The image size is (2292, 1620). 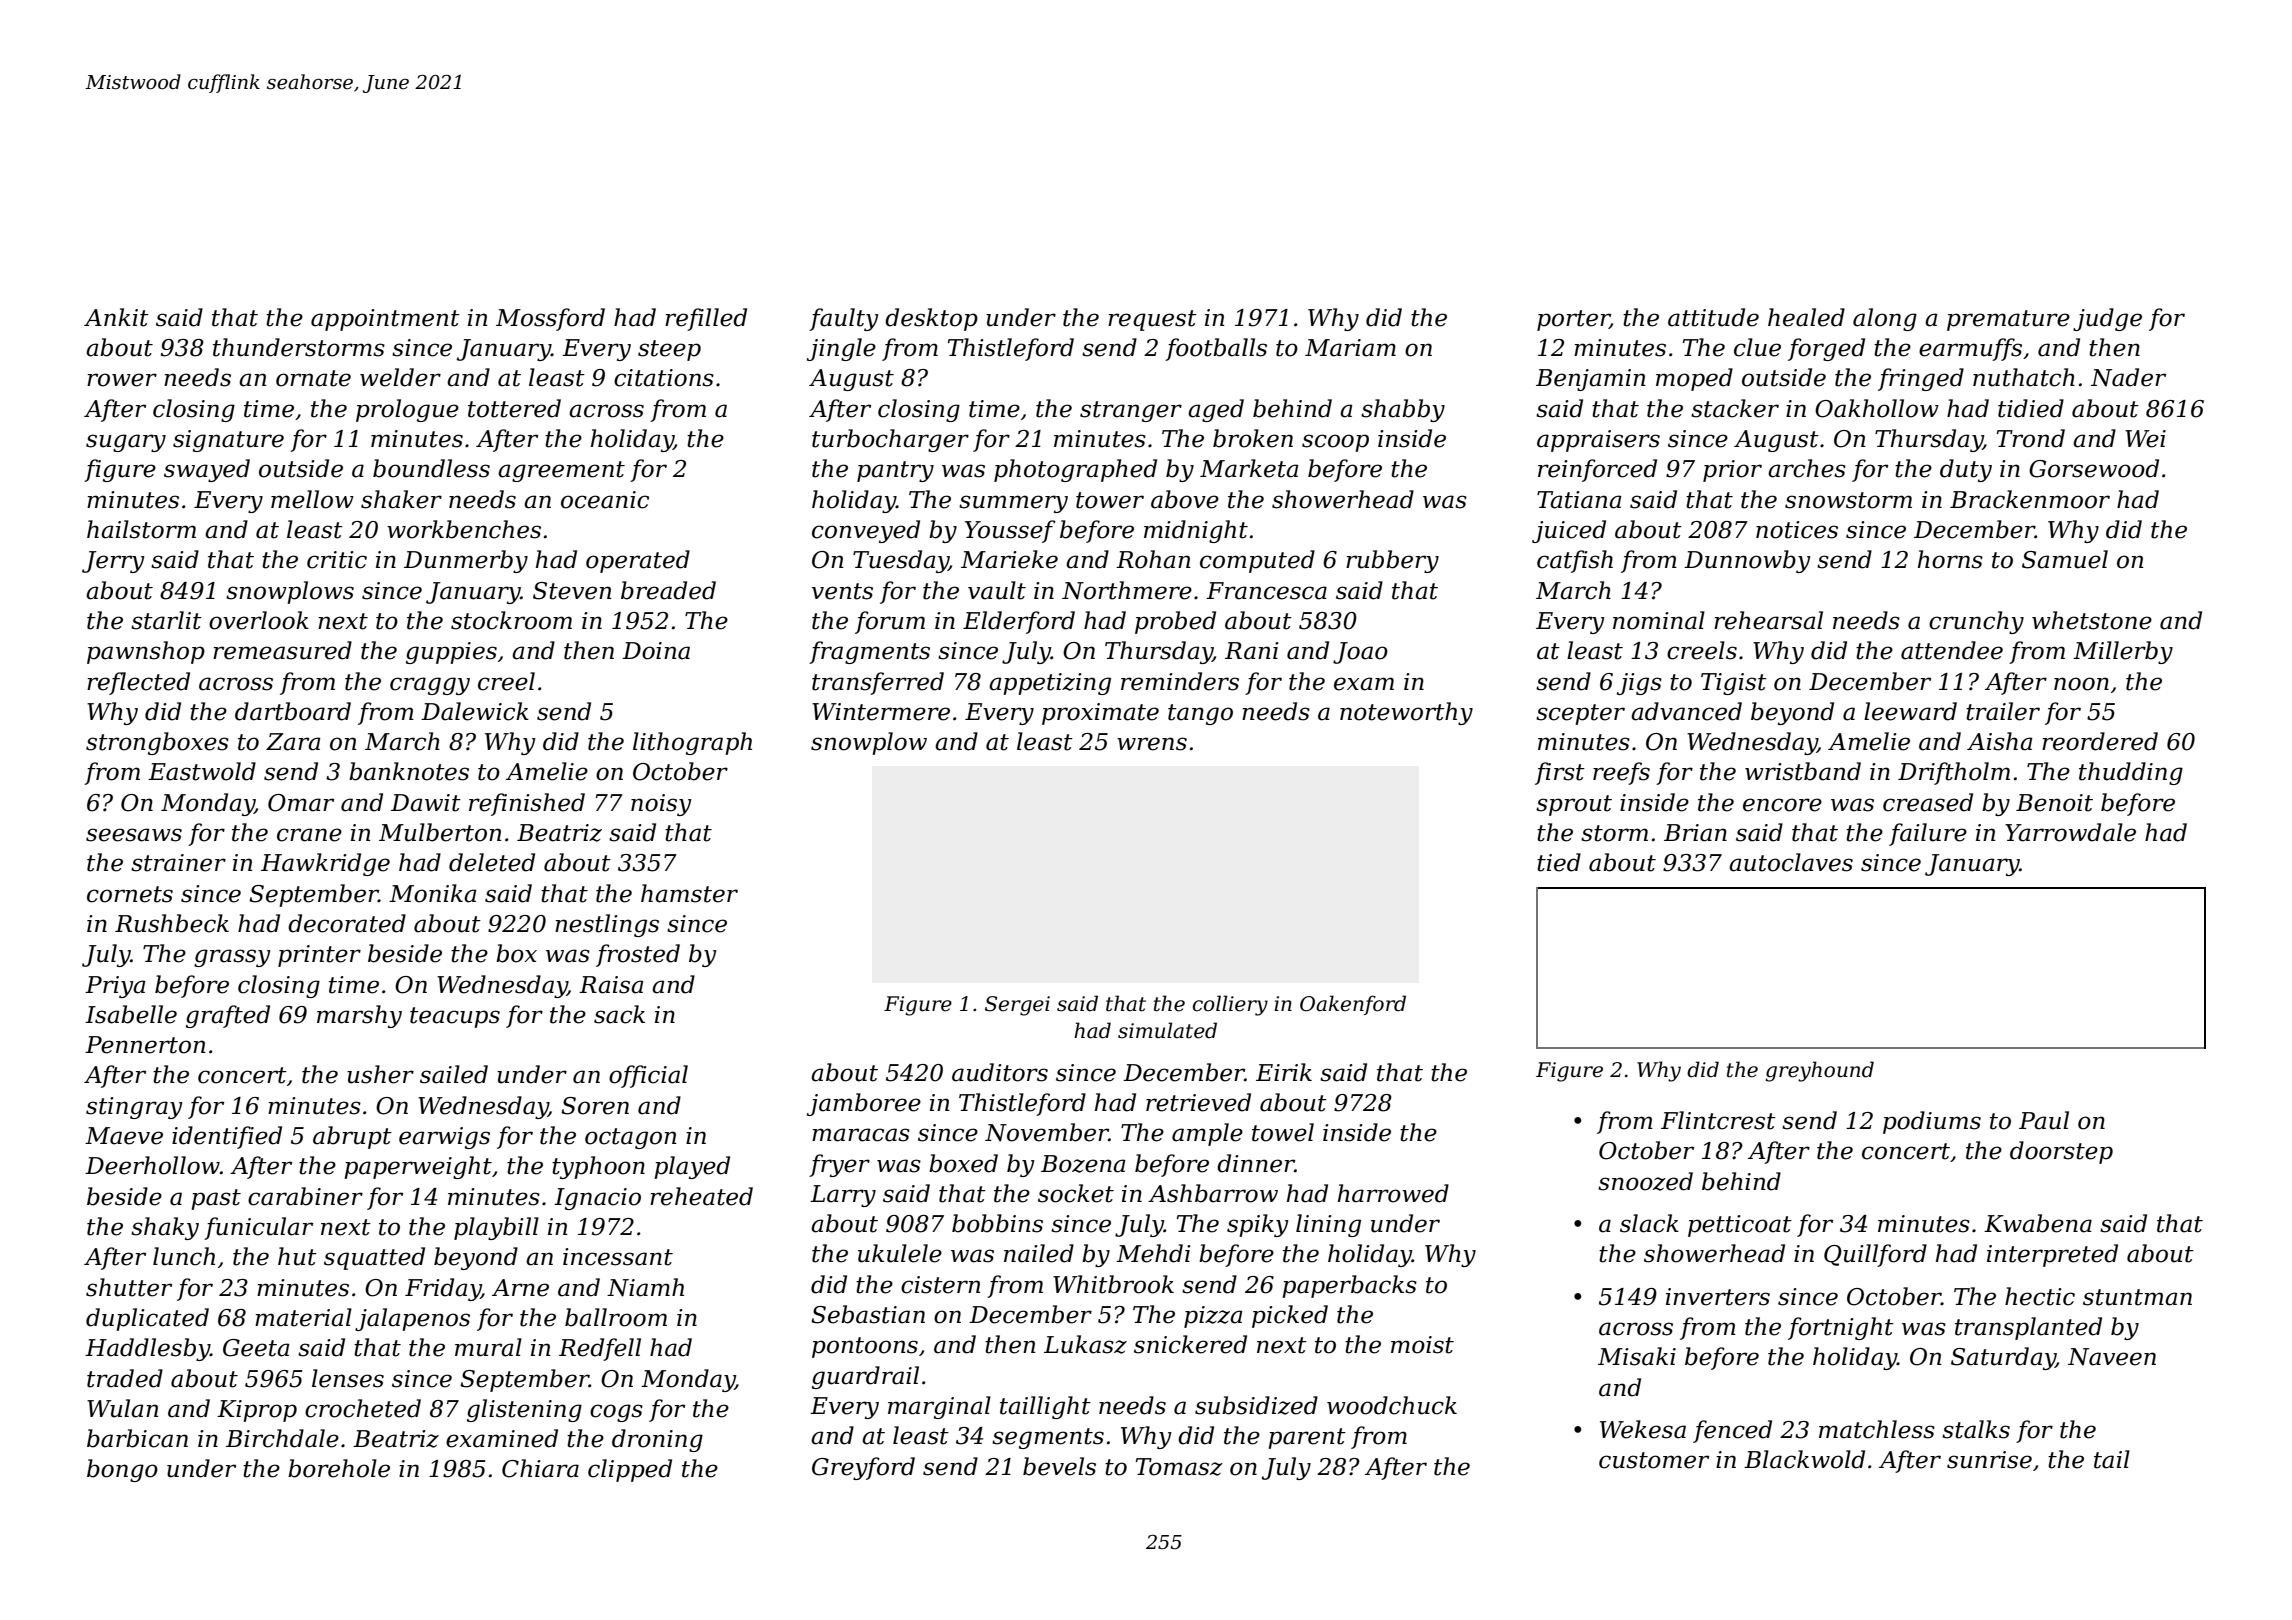 What do you see at coordinates (630, 1470) in the page?
I see `clipped` at bounding box center [630, 1470].
